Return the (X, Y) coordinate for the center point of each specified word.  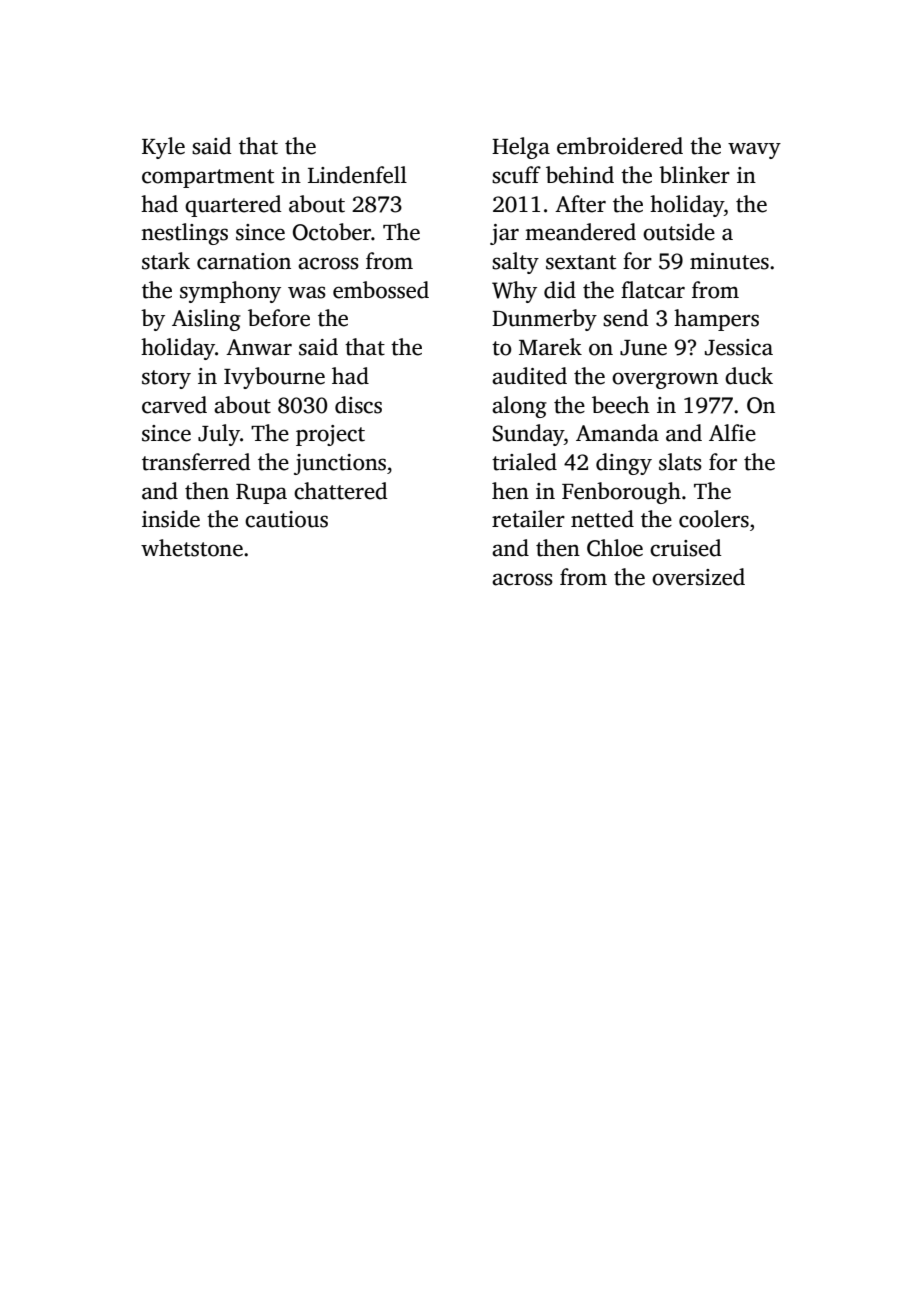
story (166, 379)
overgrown (665, 380)
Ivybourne (274, 378)
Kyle (163, 148)
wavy (754, 150)
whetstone (192, 548)
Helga (521, 148)
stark (166, 261)
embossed (381, 290)
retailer (528, 519)
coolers (714, 519)
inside (171, 519)
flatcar (653, 290)
